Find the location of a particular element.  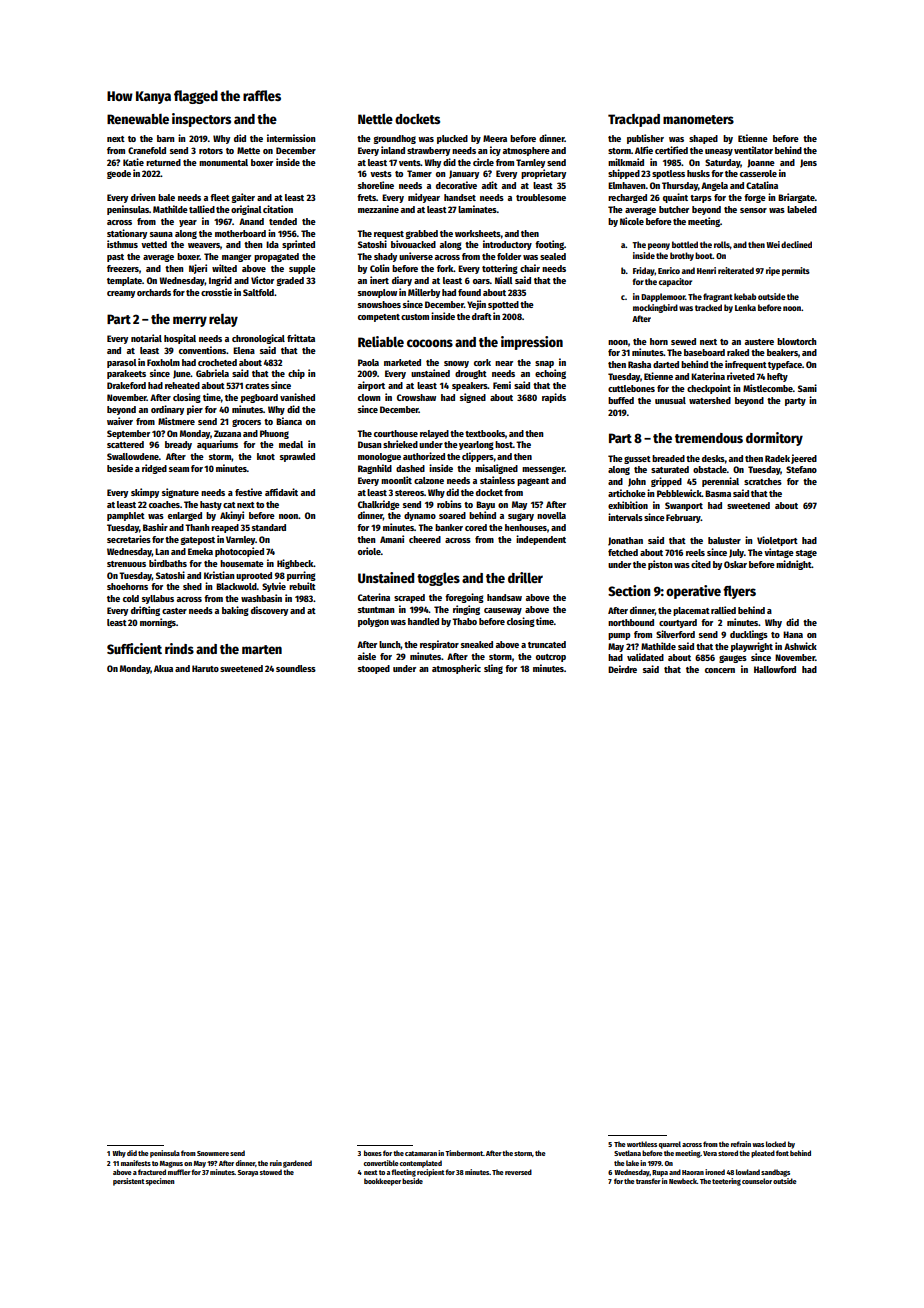

quarrel is located at coordinates (670, 1145).
